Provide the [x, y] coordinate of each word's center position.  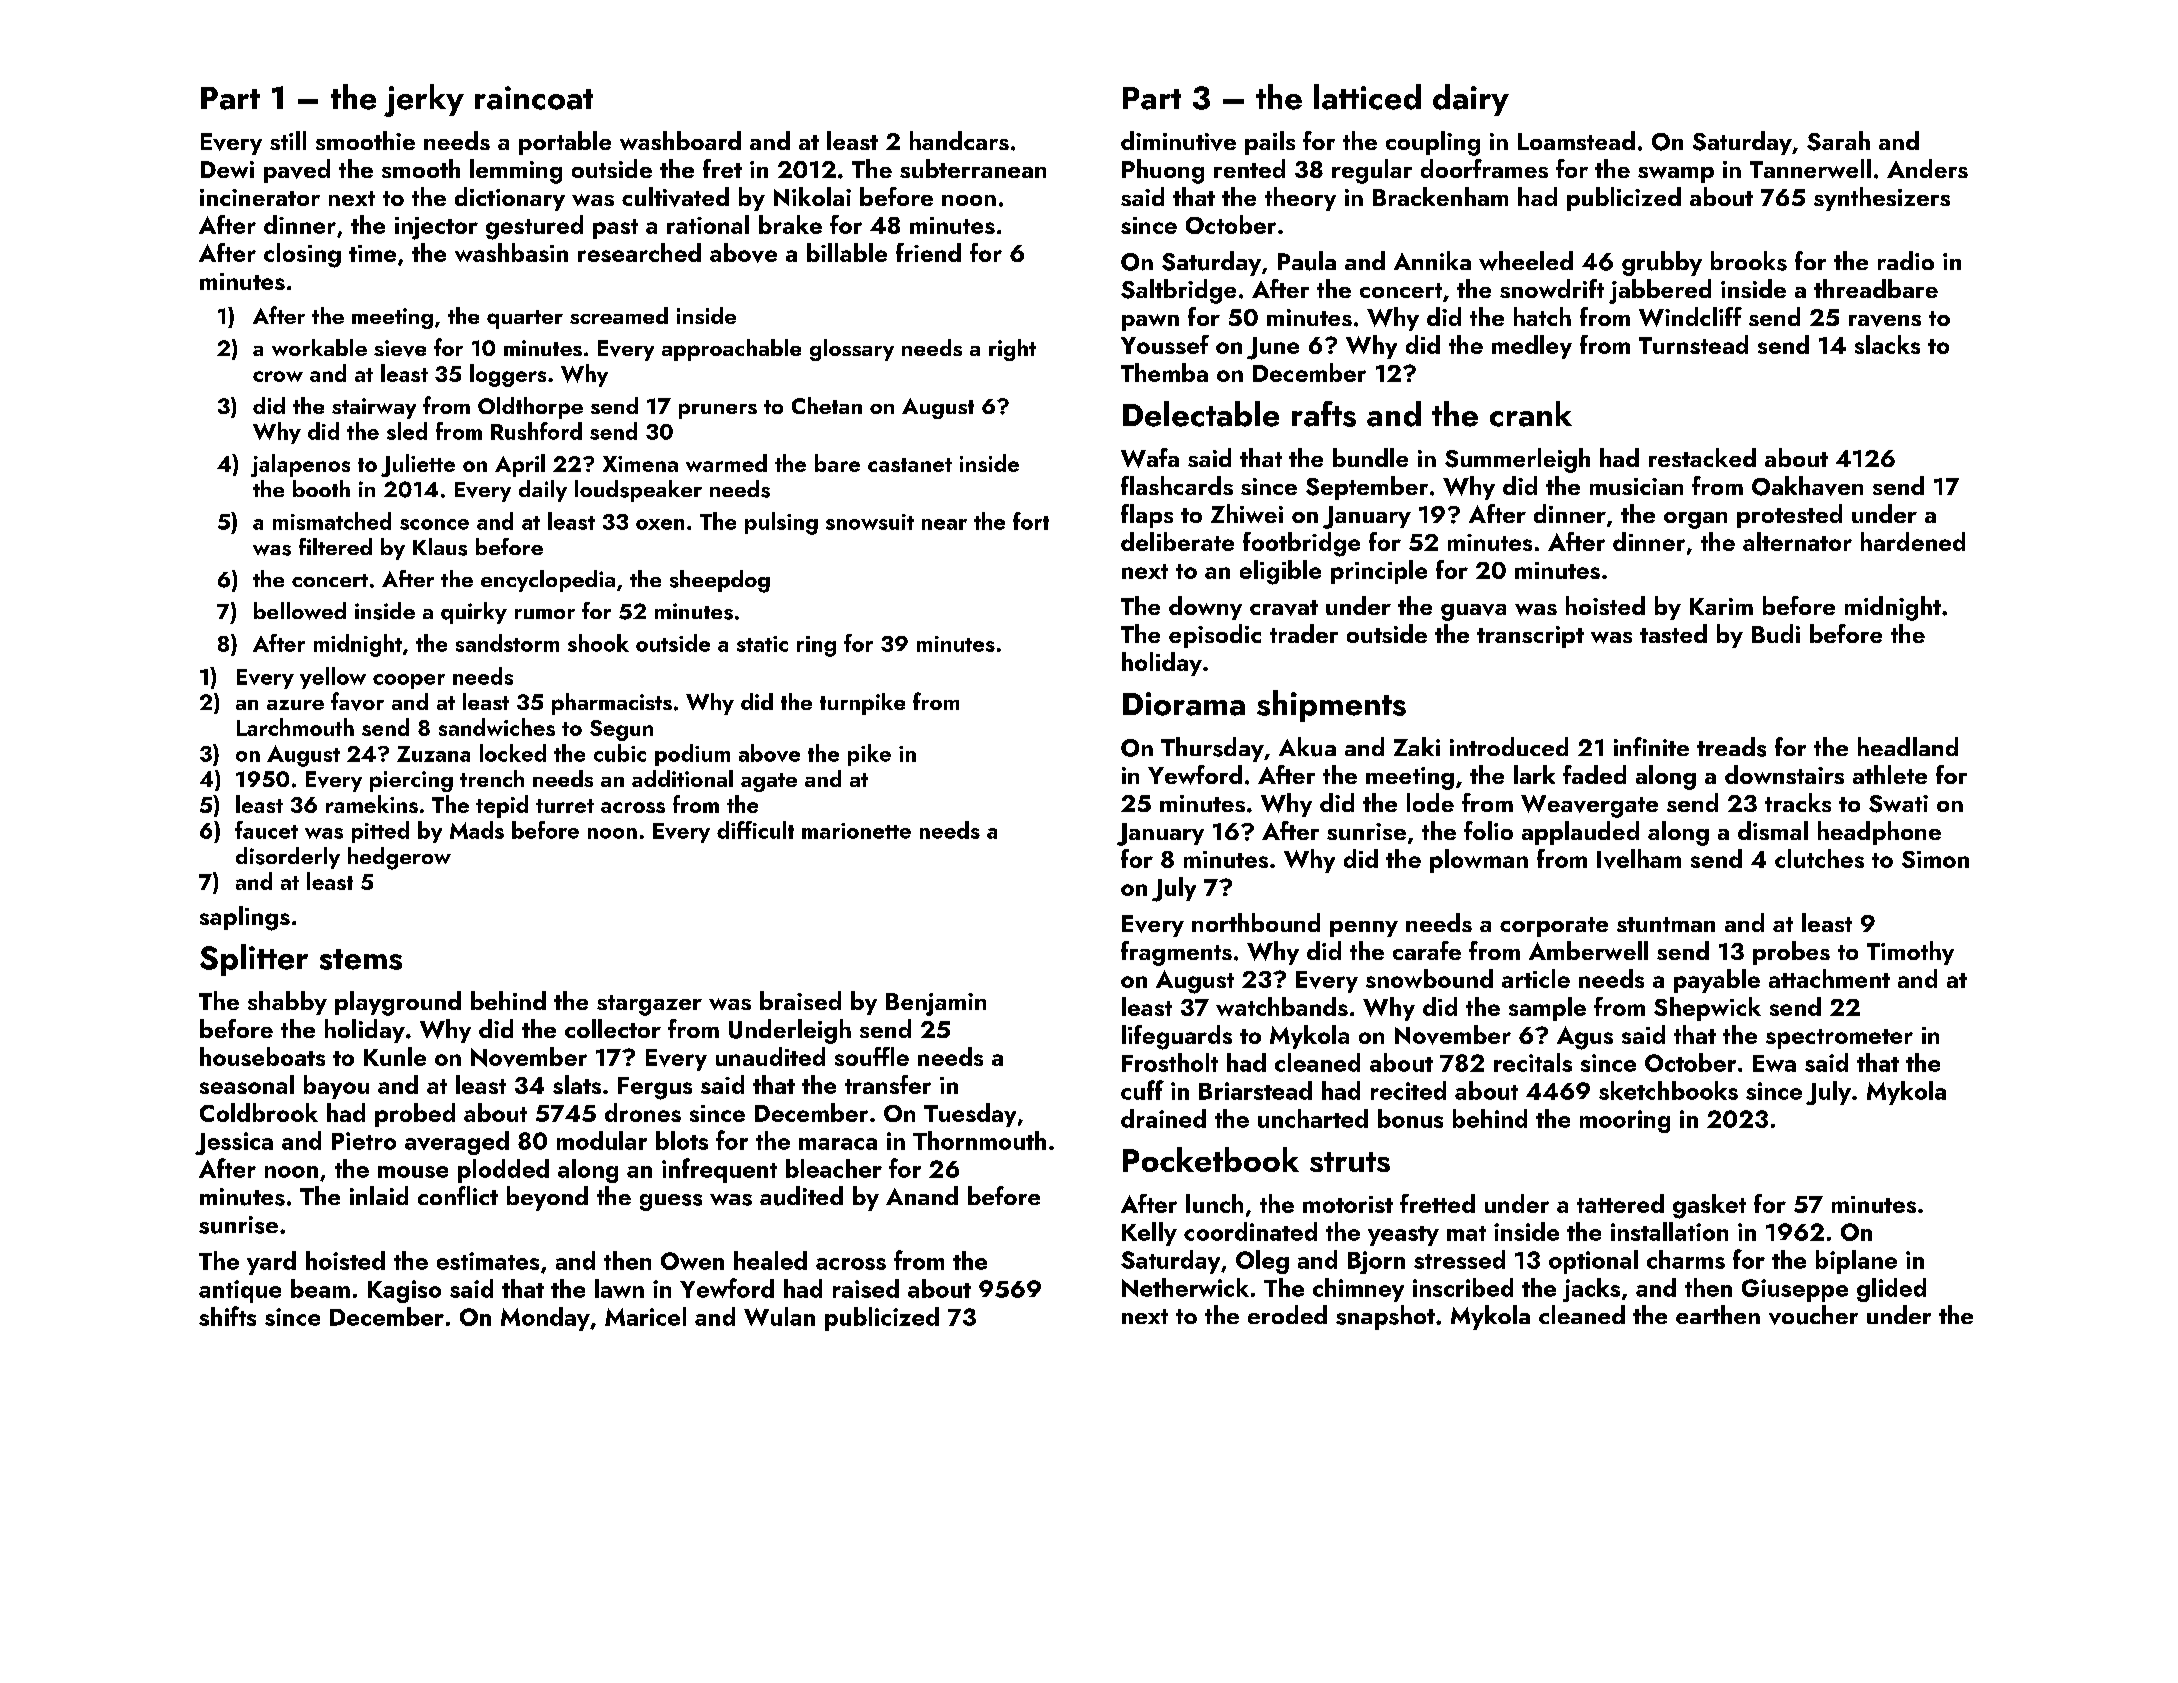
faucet [266, 830]
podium [692, 755]
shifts [227, 1316]
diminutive [1178, 141]
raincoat [534, 98]
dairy [1471, 100]
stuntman [1666, 924]
